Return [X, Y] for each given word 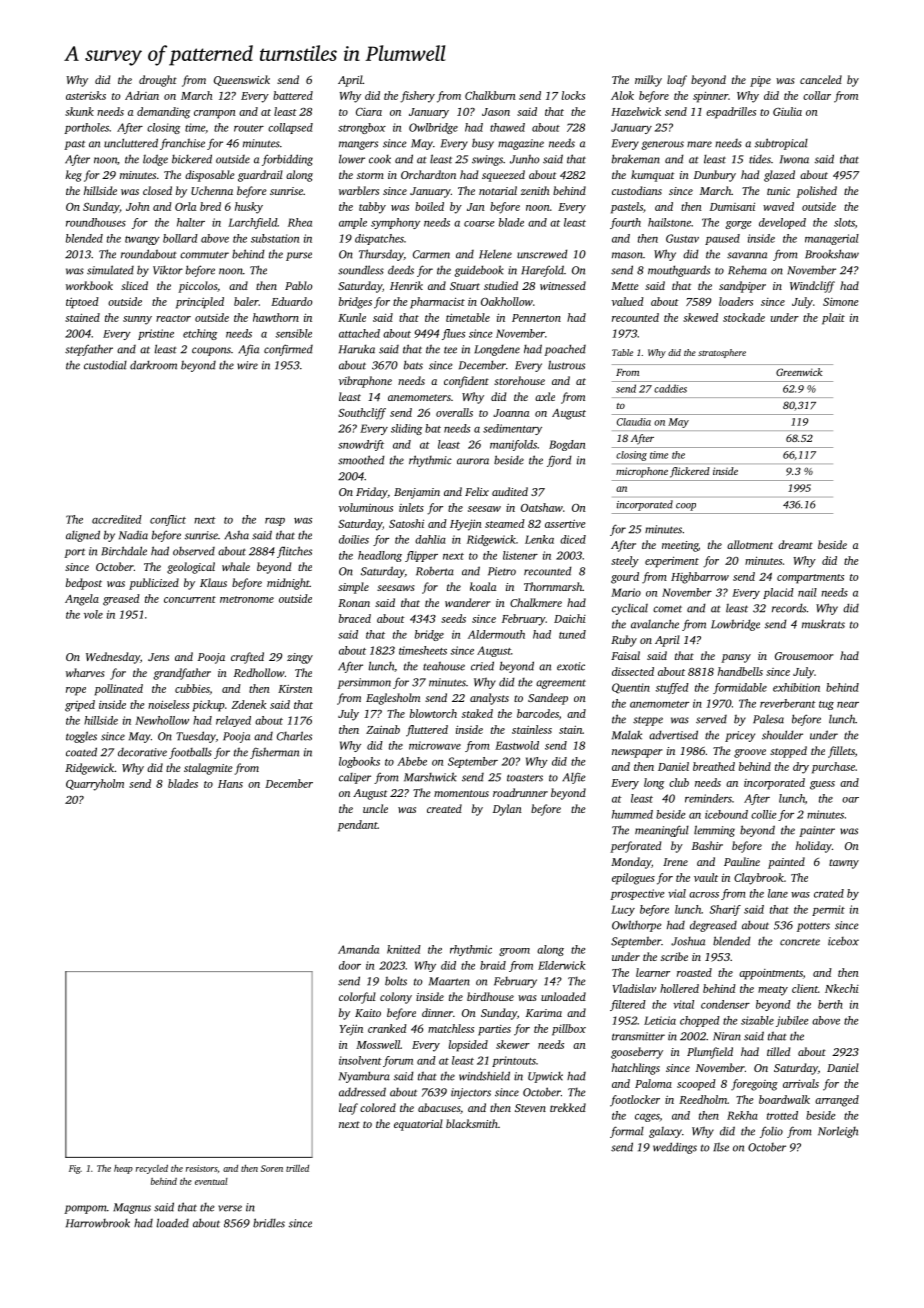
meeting [680, 546]
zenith [535, 190]
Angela [82, 600]
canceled [821, 79]
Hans [230, 784]
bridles [269, 1223]
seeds [453, 618]
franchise [182, 144]
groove [750, 753]
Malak [627, 735]
